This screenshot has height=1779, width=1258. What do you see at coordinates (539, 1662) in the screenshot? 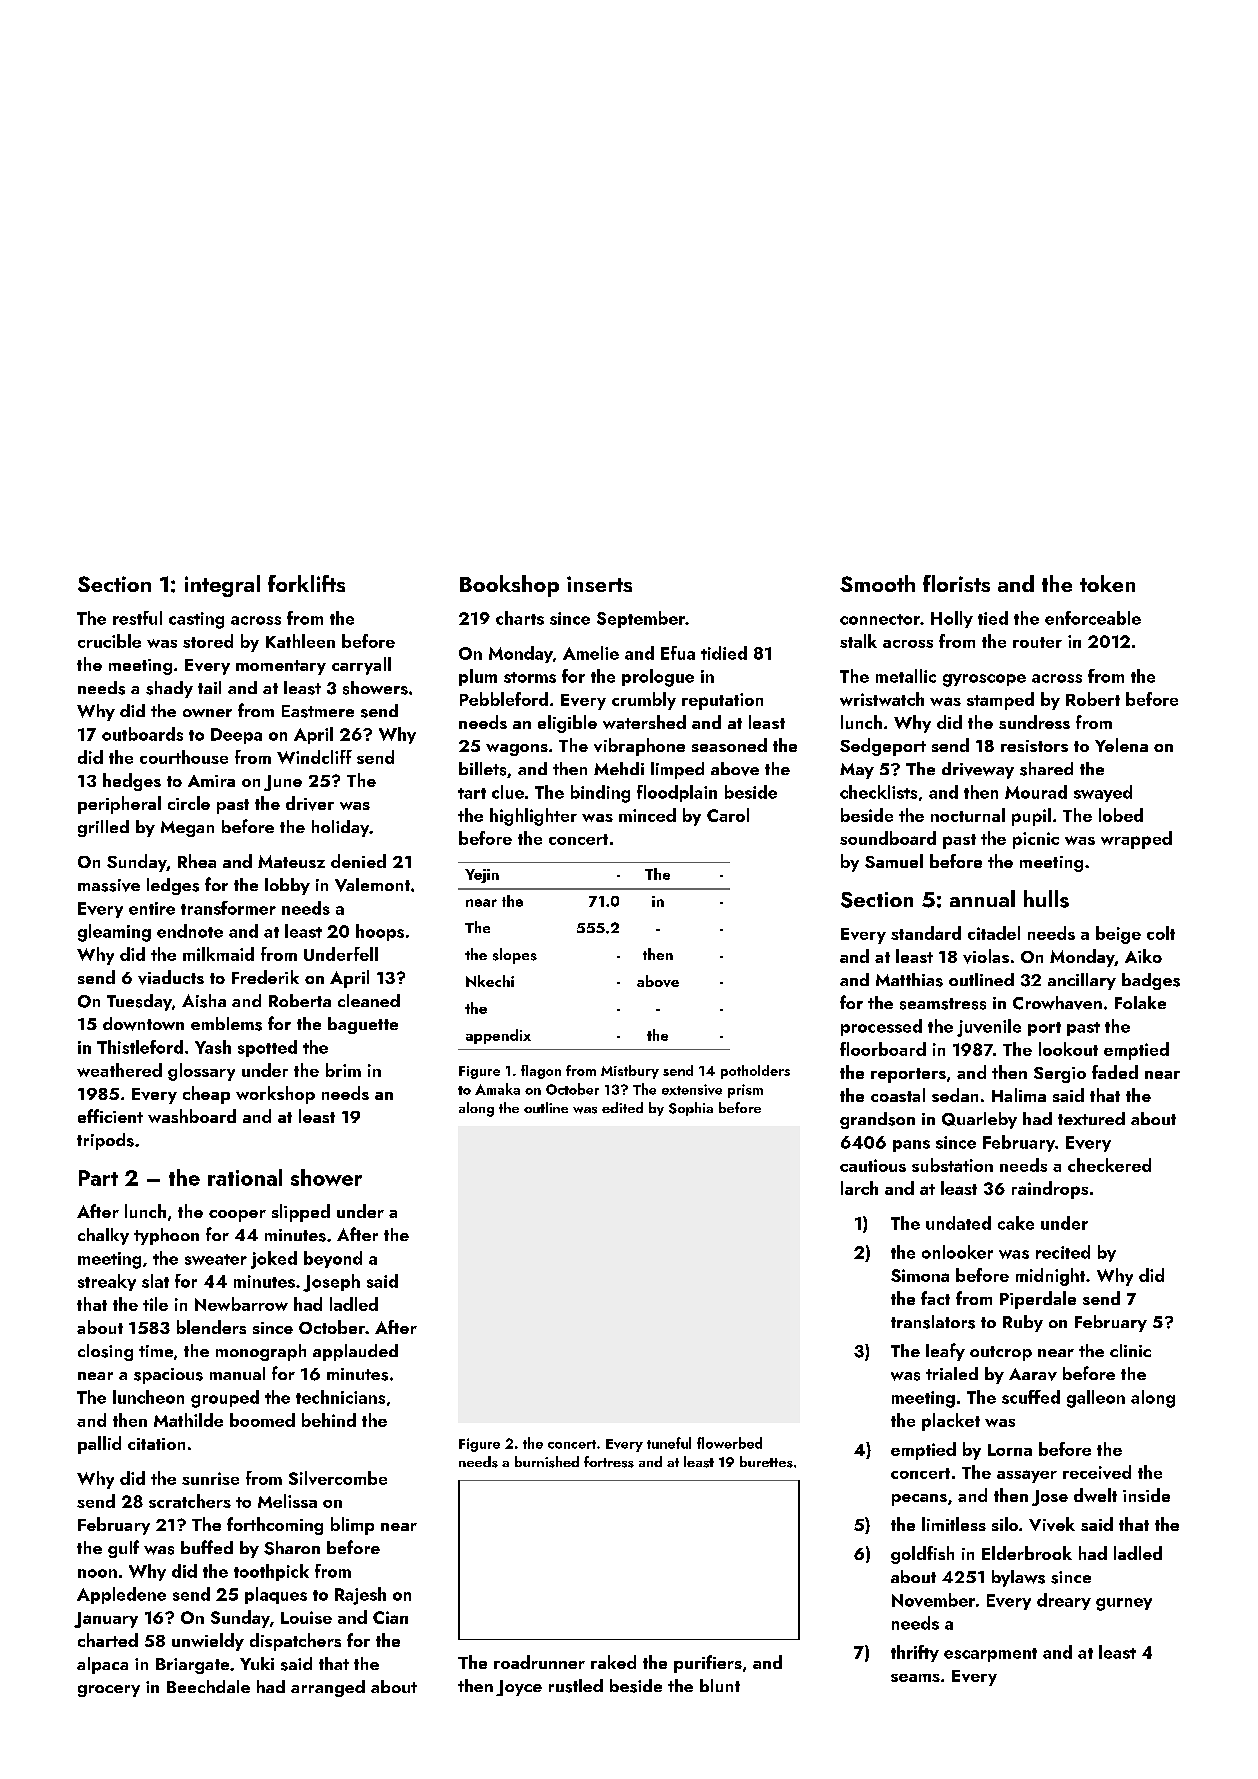
I see `roadrunner` at bounding box center [539, 1662].
